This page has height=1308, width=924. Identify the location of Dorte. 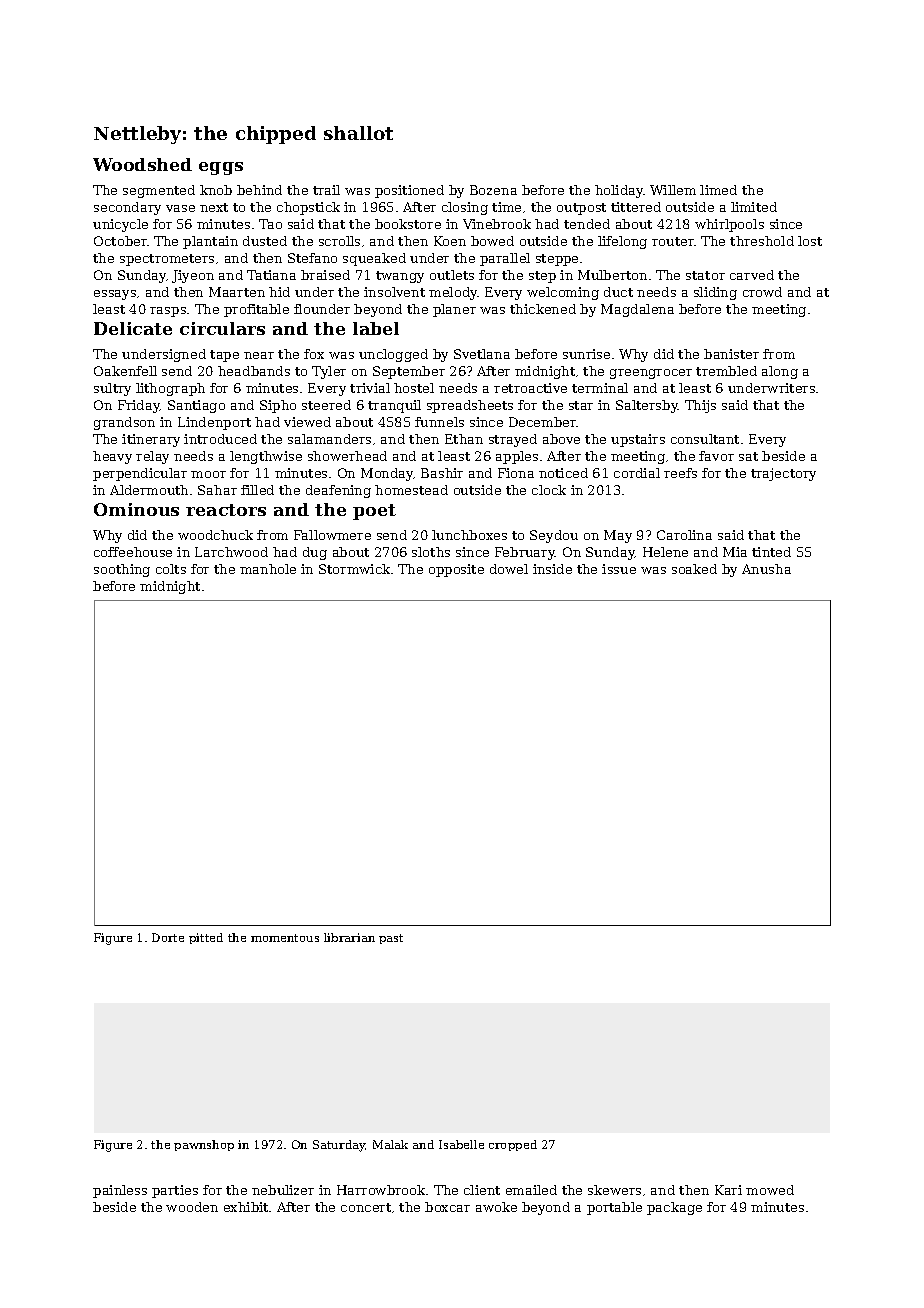
(168, 937).
